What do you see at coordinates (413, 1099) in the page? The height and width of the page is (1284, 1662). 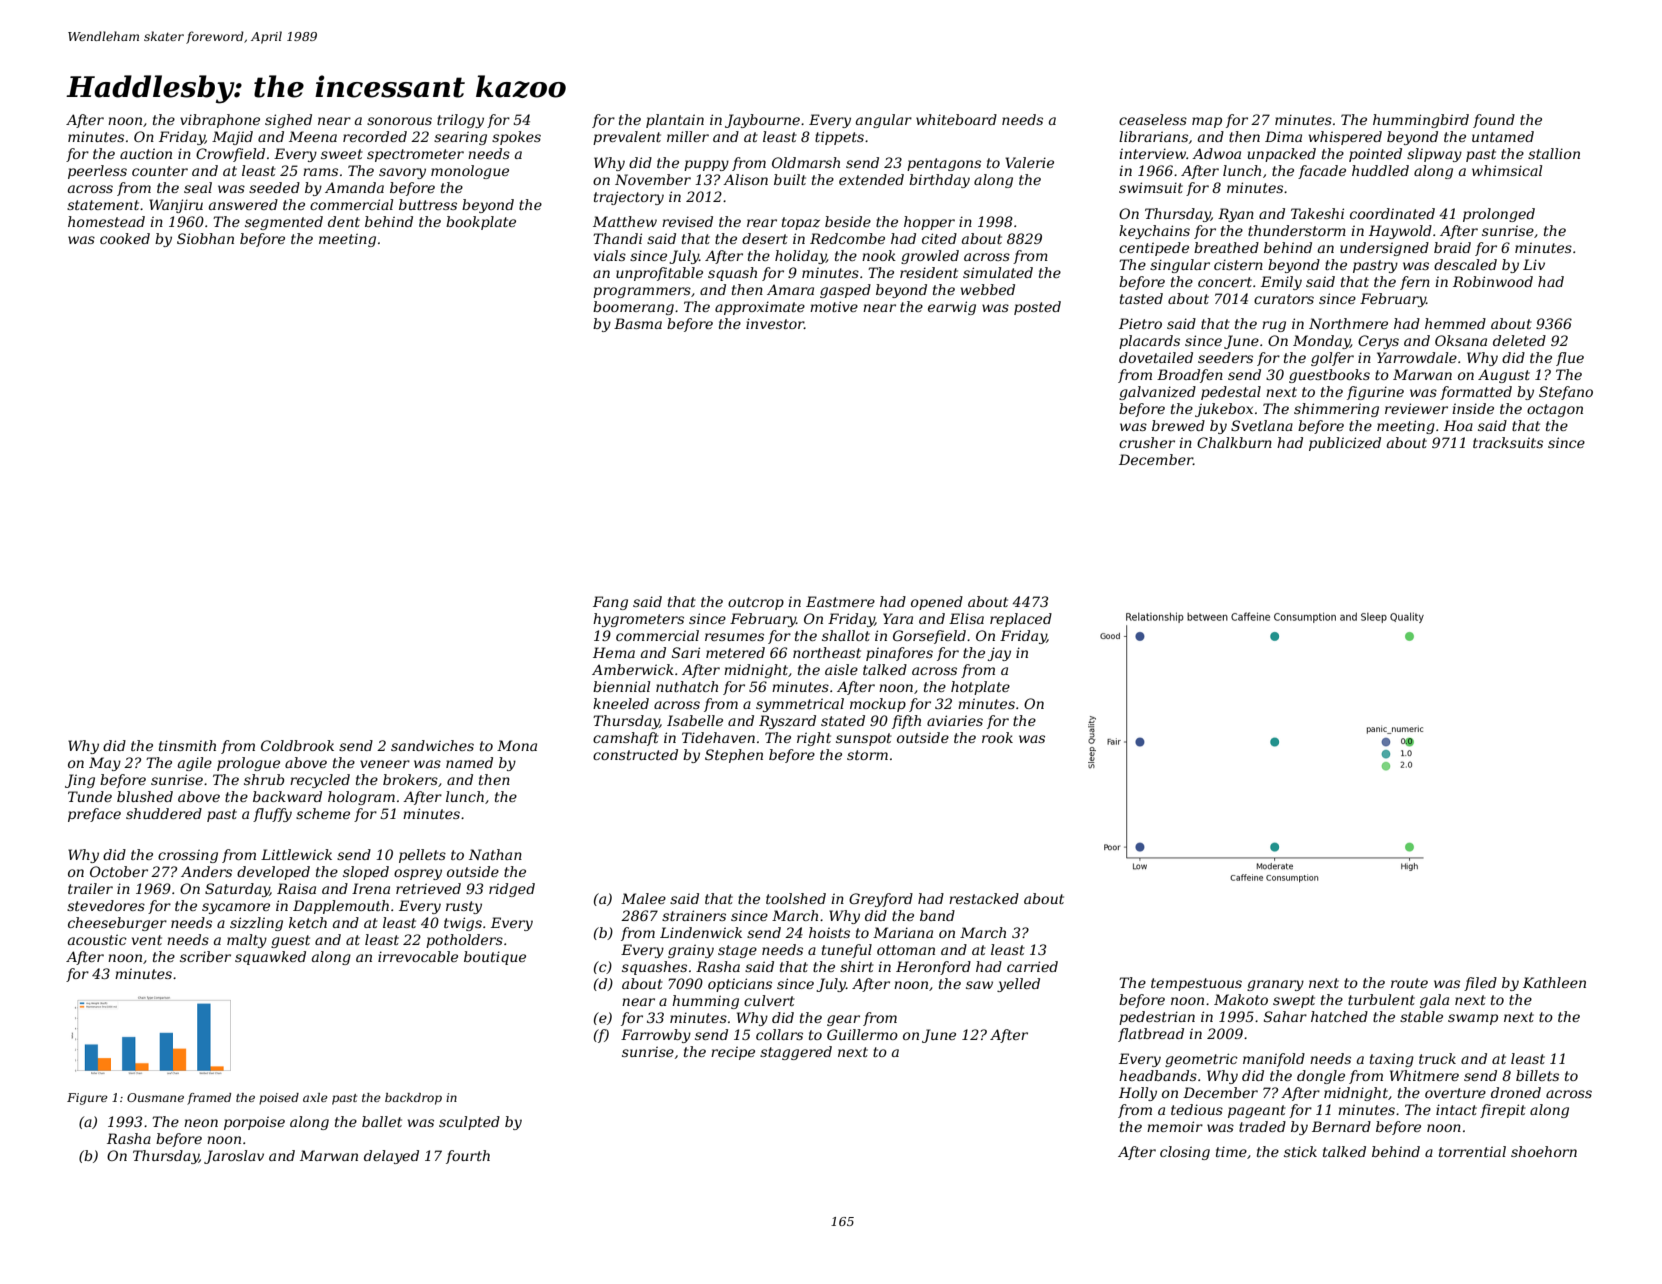 I see `backdrop` at bounding box center [413, 1099].
